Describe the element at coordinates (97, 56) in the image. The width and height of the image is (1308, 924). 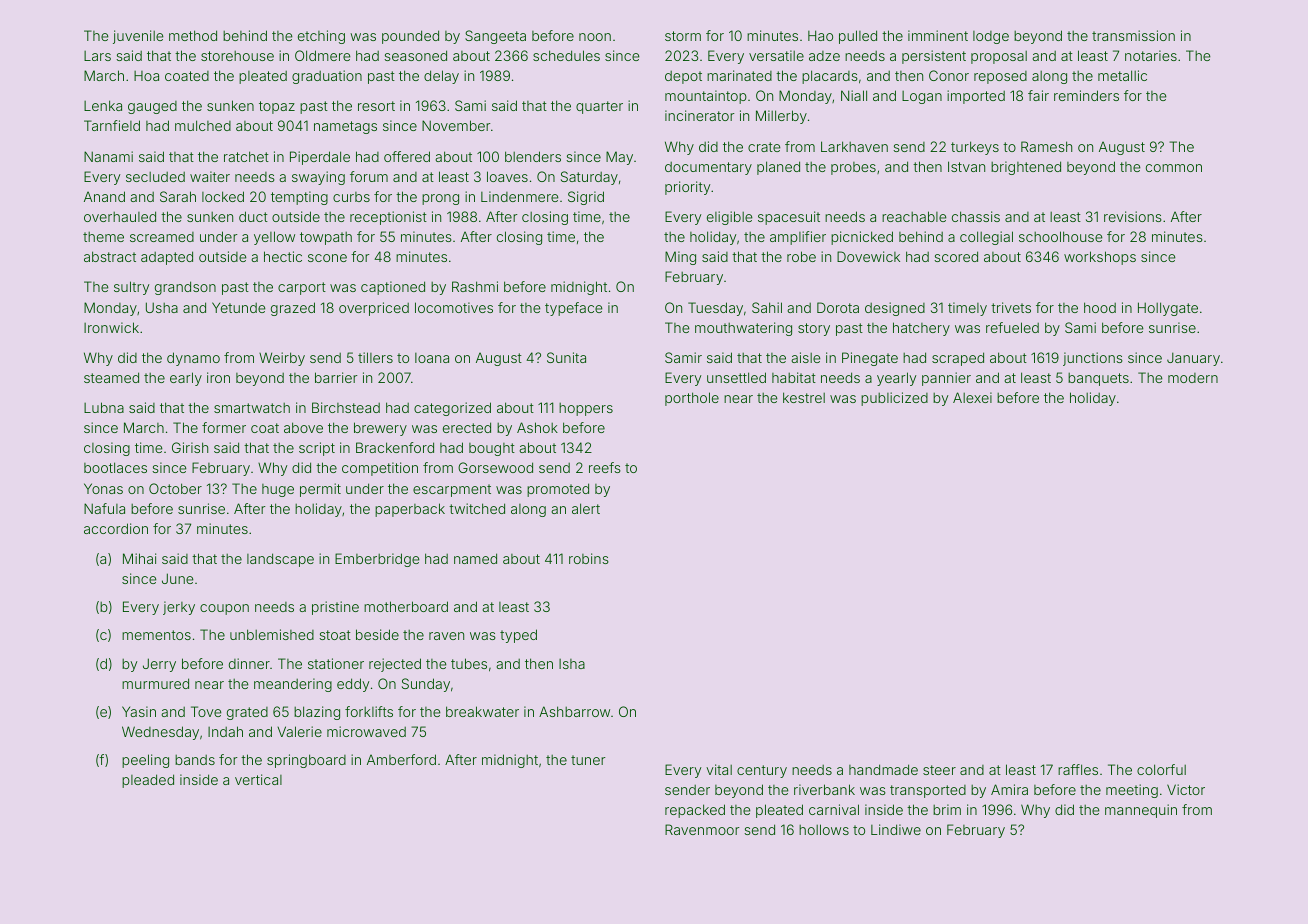
I see `Lars` at that location.
